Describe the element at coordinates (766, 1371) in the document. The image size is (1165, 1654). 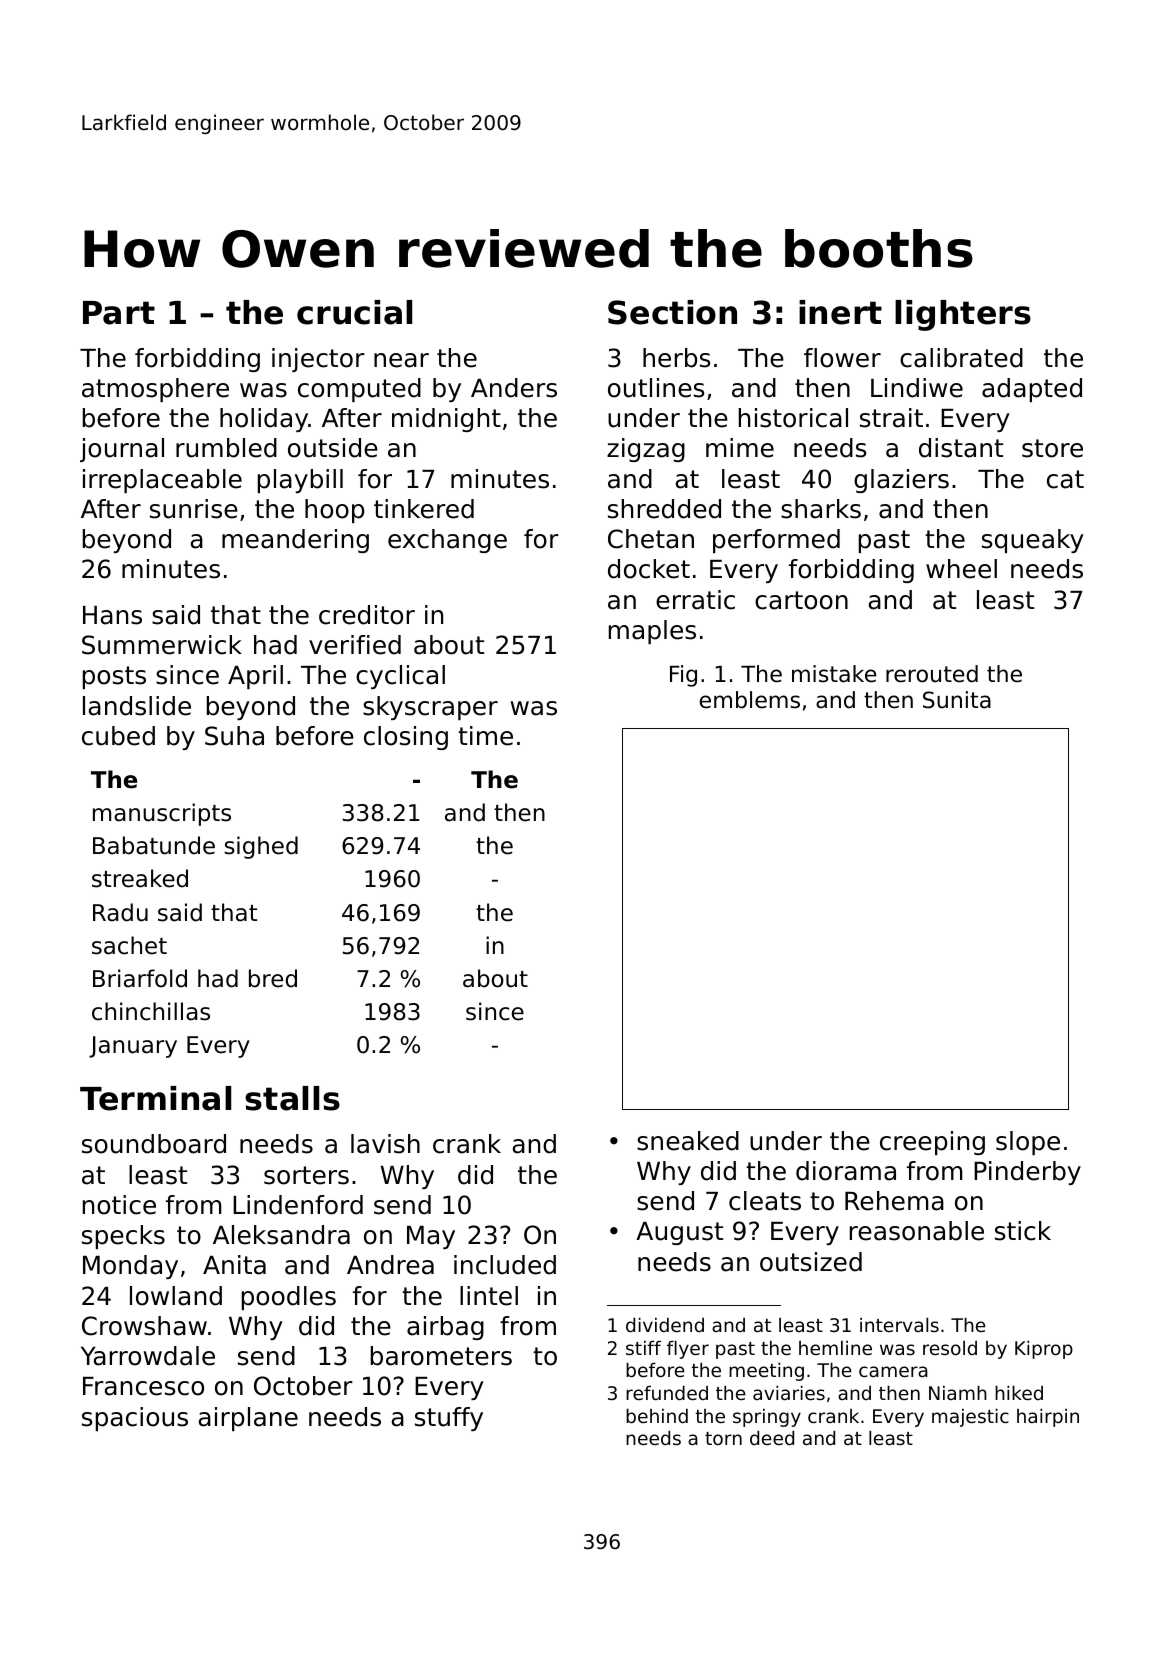
I see `meeting` at that location.
